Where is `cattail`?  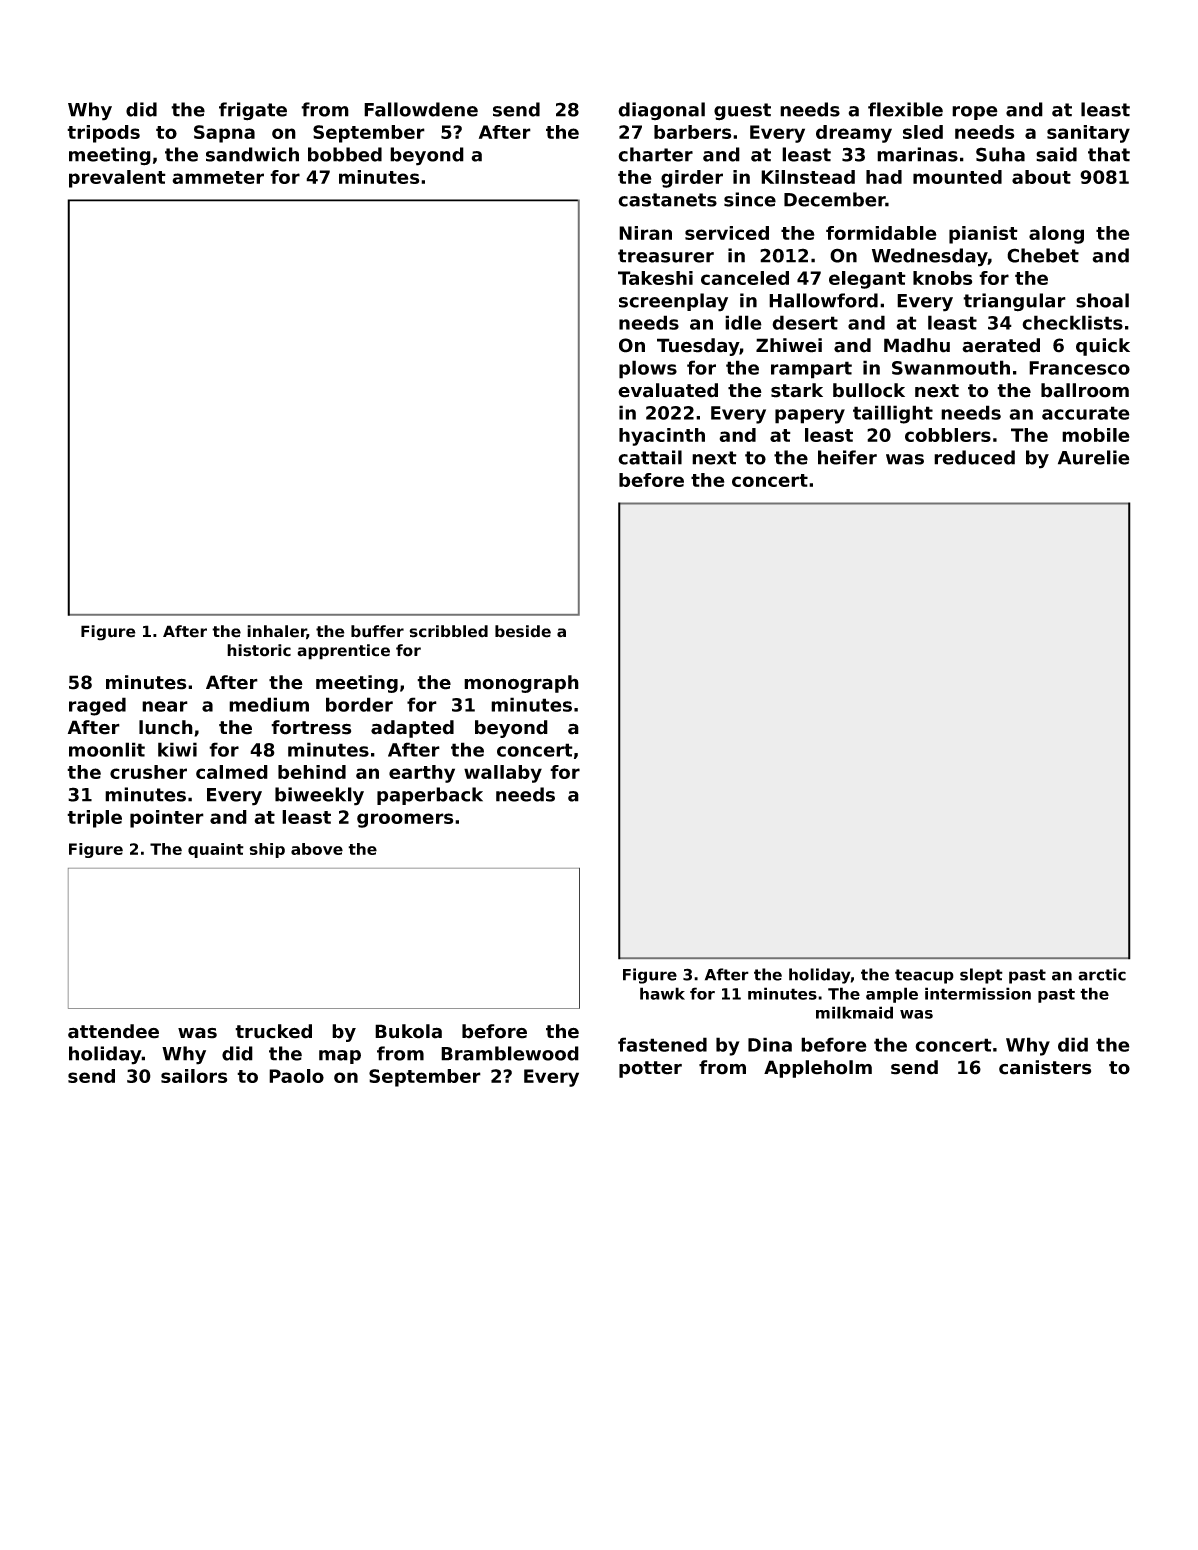
cattail is located at coordinates (650, 457).
